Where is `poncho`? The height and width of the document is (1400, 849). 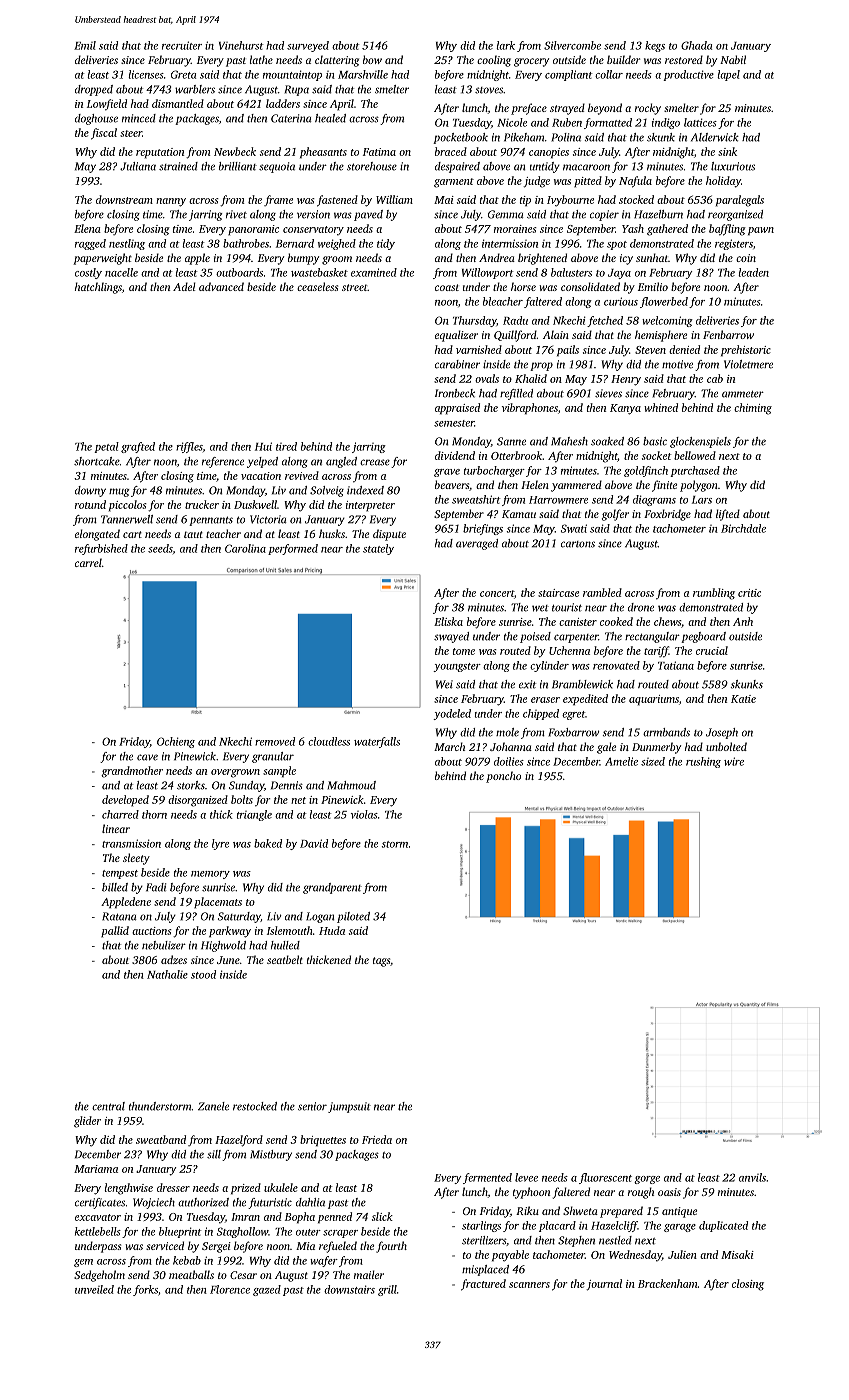
poncho is located at coordinates (503, 777).
